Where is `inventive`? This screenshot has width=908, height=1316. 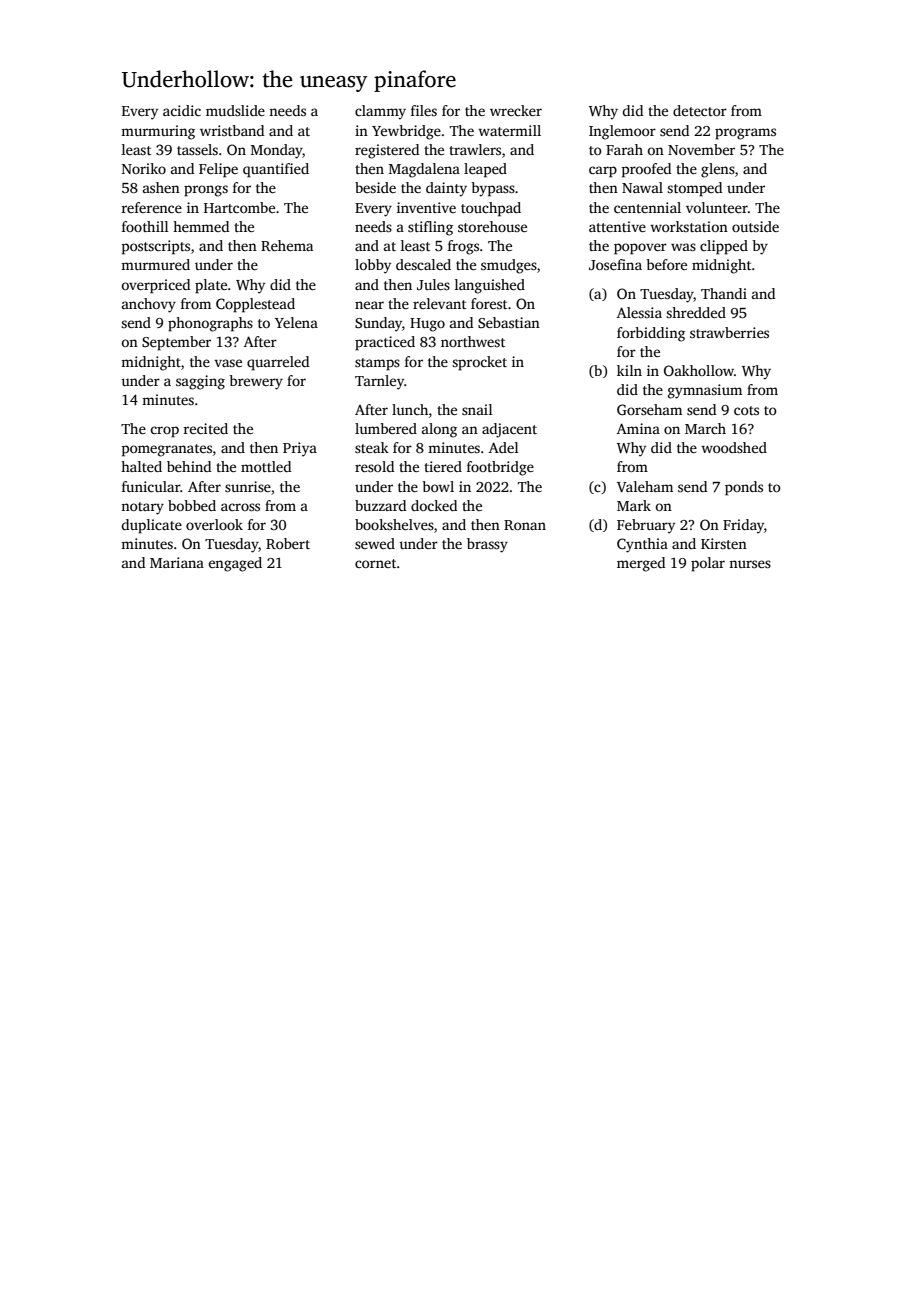 inventive is located at coordinates (426, 207).
